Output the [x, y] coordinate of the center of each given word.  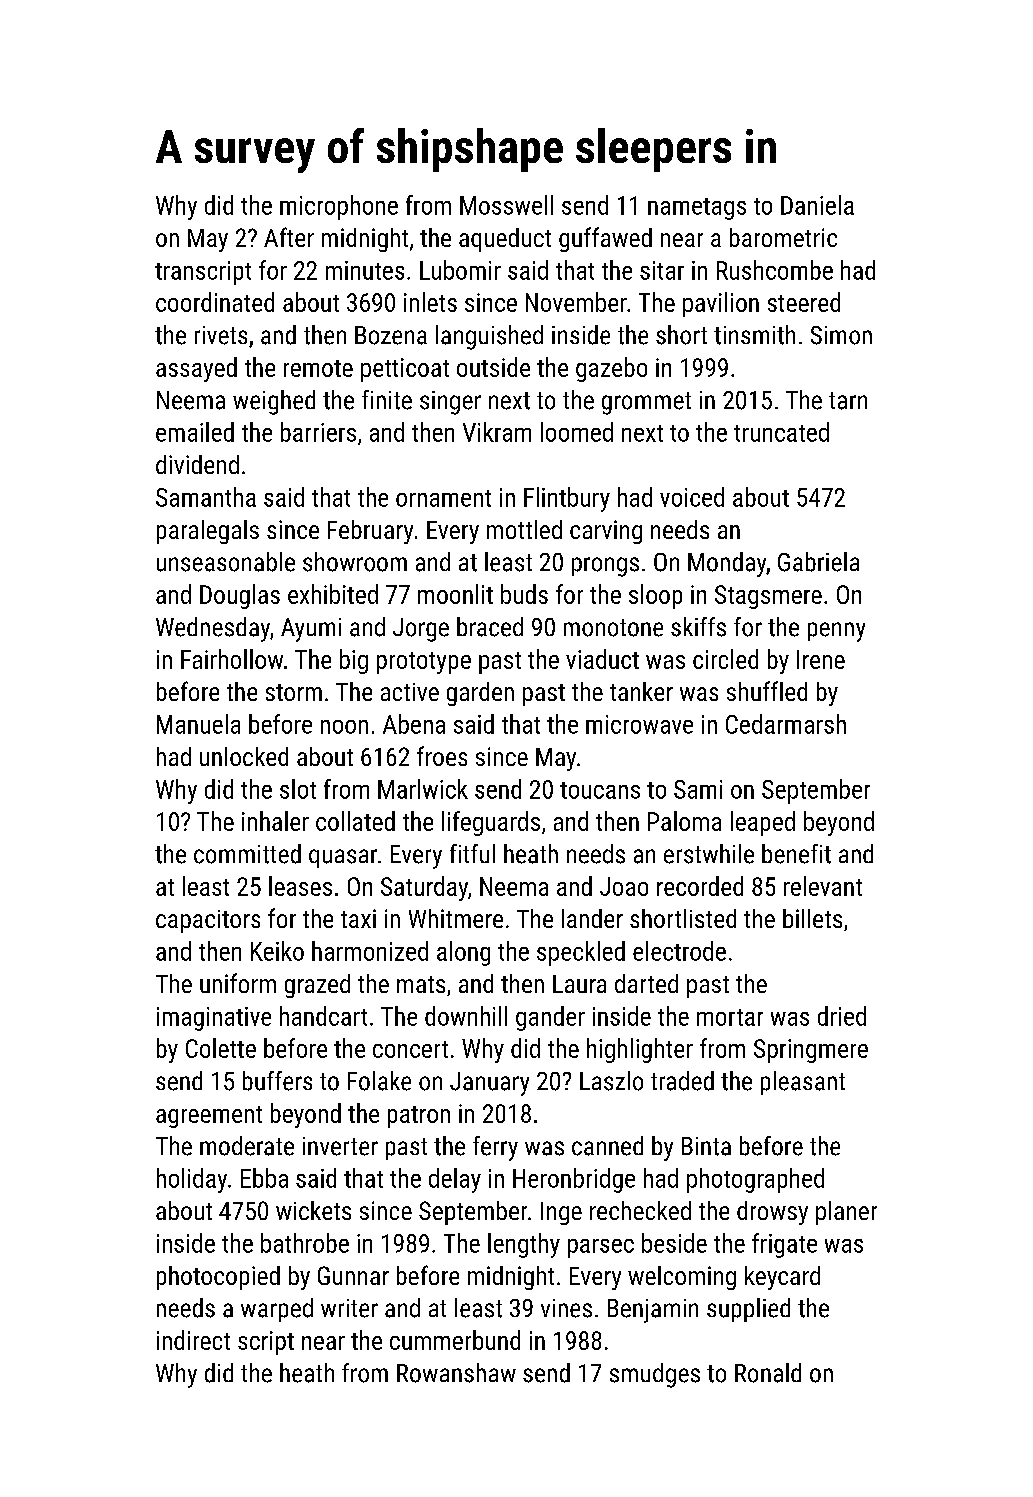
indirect [193, 1340]
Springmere [811, 1051]
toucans [600, 790]
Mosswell [506, 205]
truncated [781, 432]
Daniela [817, 205]
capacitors [208, 921]
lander [592, 918]
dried [842, 1016]
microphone [339, 207]
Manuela [198, 724]
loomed [577, 432]
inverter [340, 1146]
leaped [763, 823]
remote [318, 368]
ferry [495, 1148]
